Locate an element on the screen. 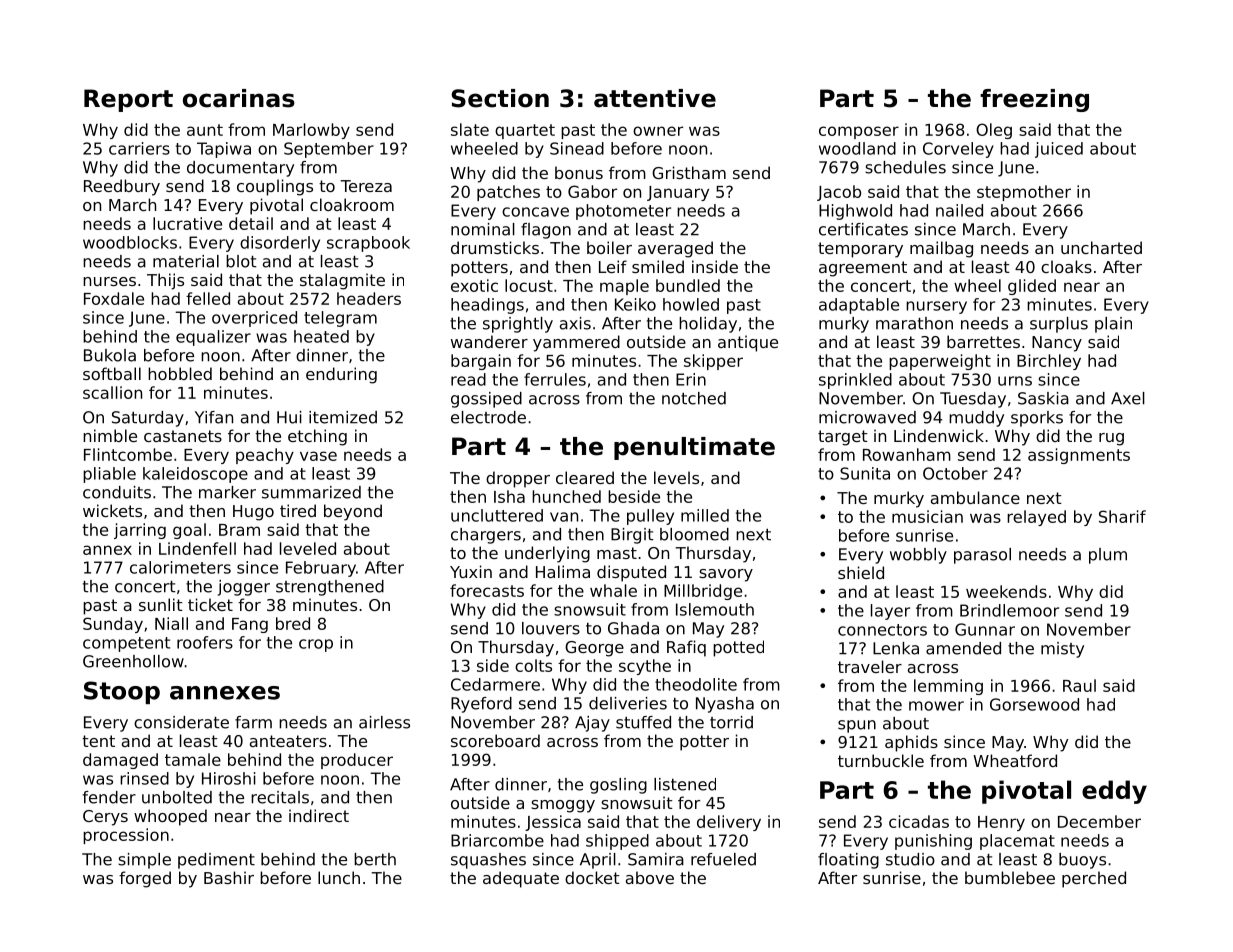 This screenshot has height=952, width=1233. freezing is located at coordinates (1034, 100).
